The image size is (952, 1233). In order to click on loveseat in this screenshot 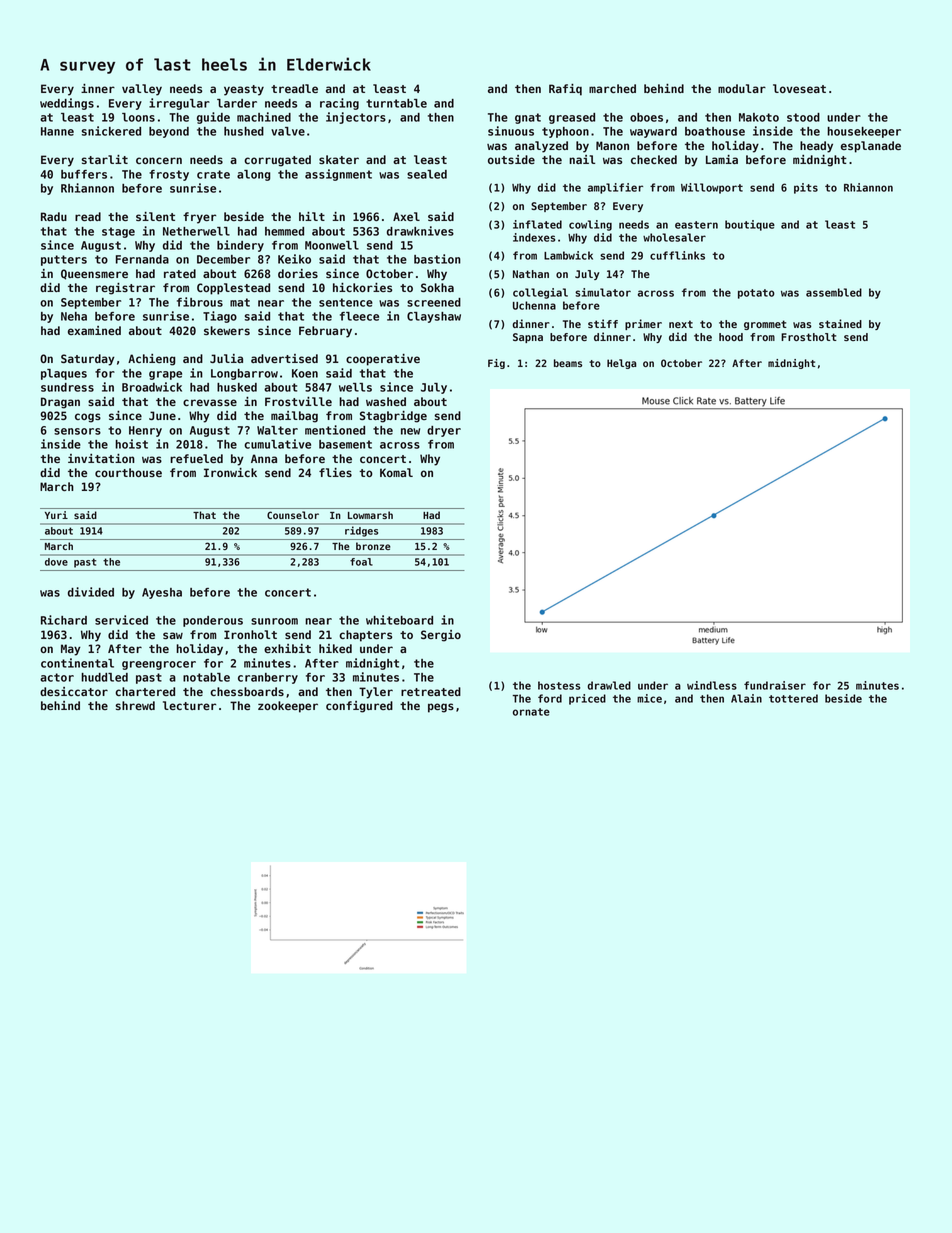, I will do `click(799, 88)`.
